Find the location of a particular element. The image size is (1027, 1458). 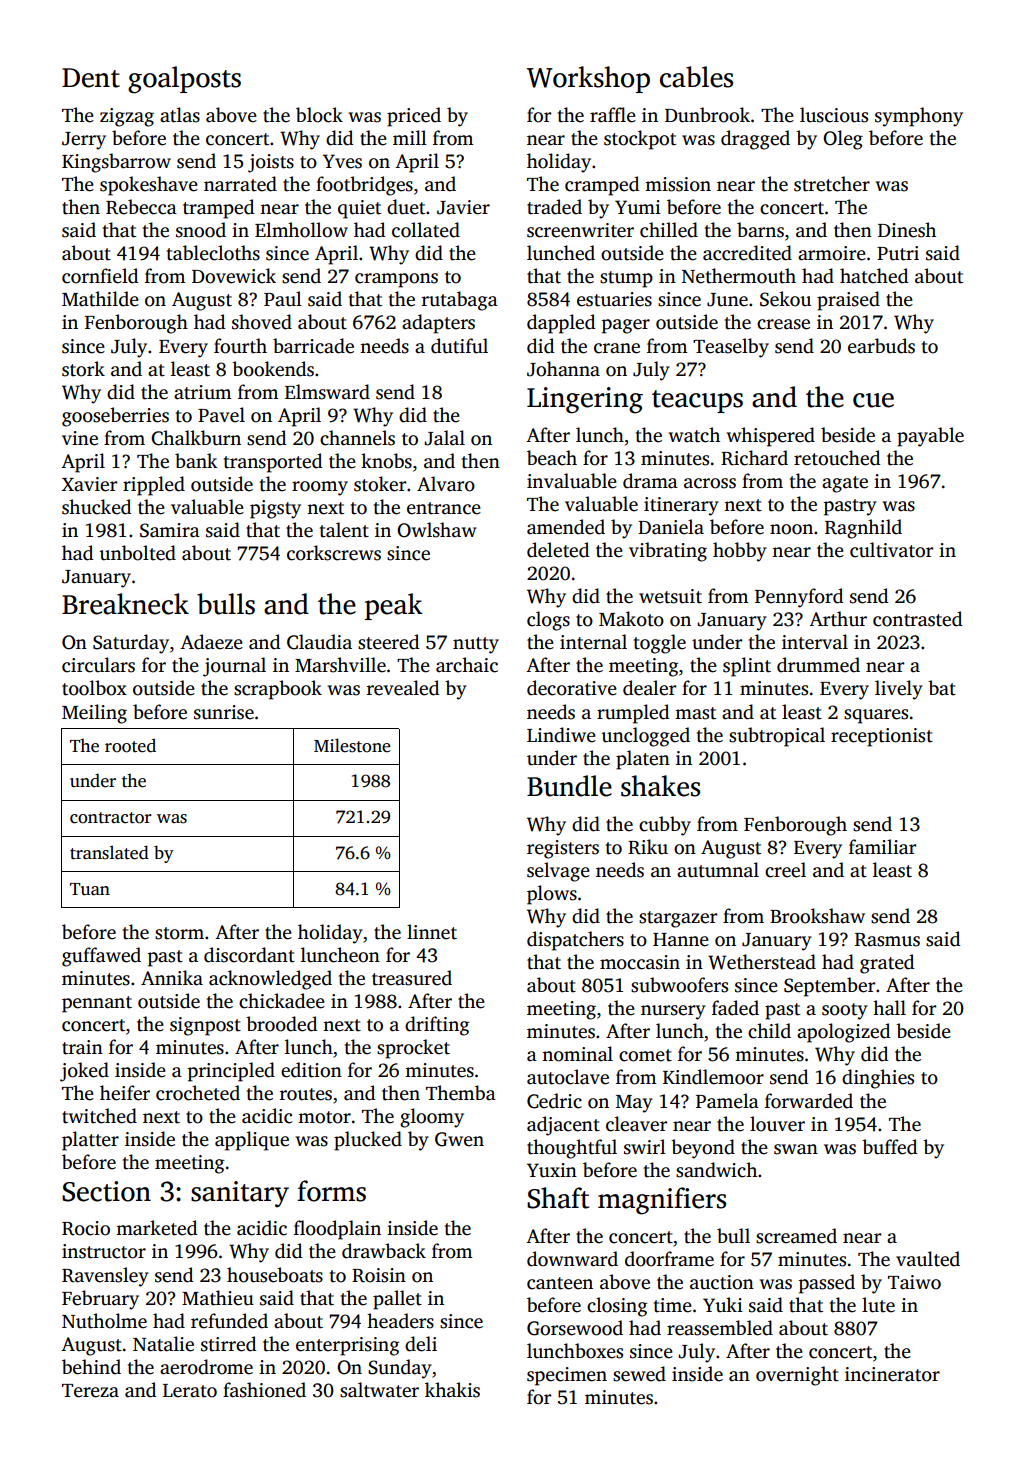

priced is located at coordinates (414, 117).
